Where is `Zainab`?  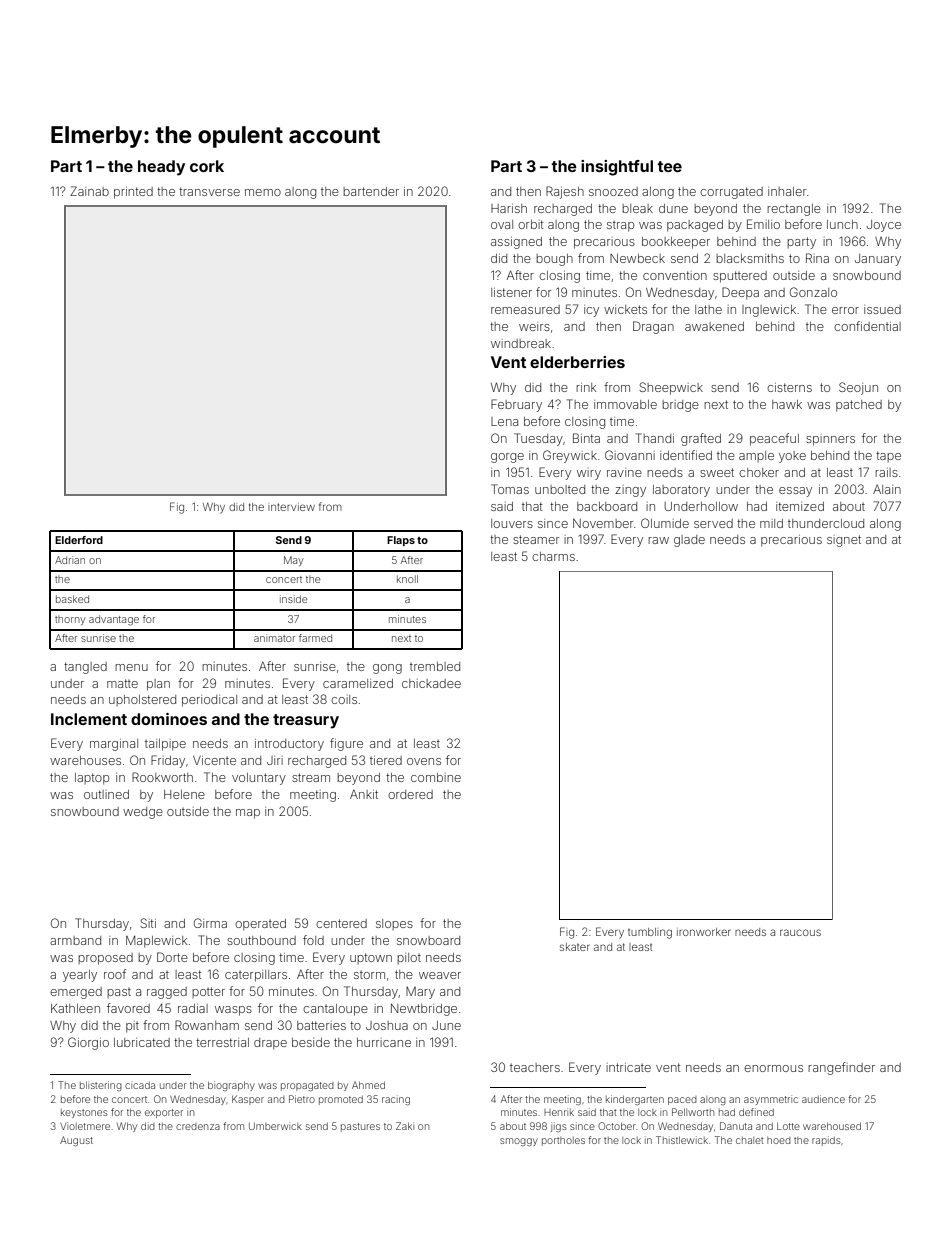 Zainab is located at coordinates (89, 191).
